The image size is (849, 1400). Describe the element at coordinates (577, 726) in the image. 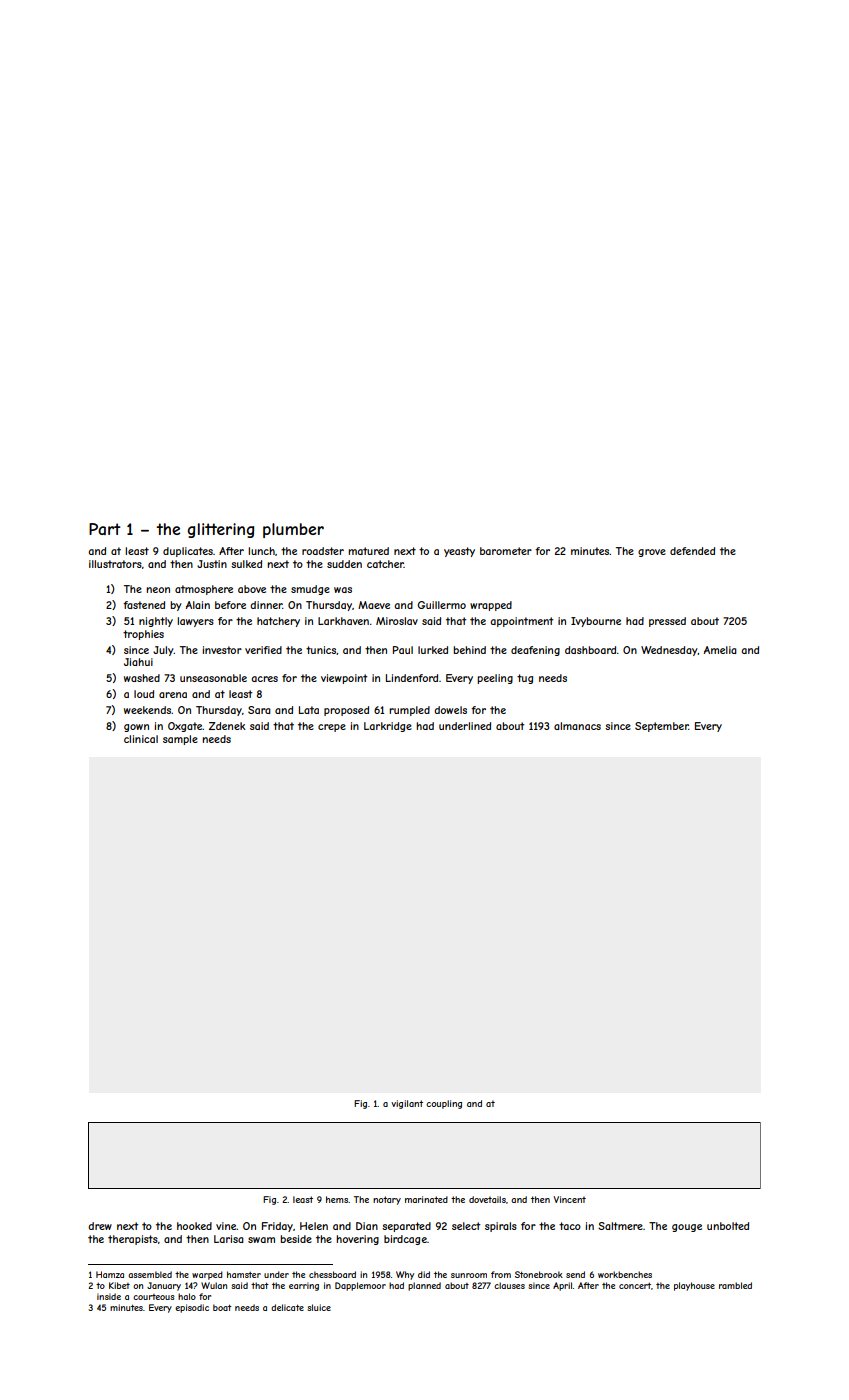

I see `almanacs` at that location.
